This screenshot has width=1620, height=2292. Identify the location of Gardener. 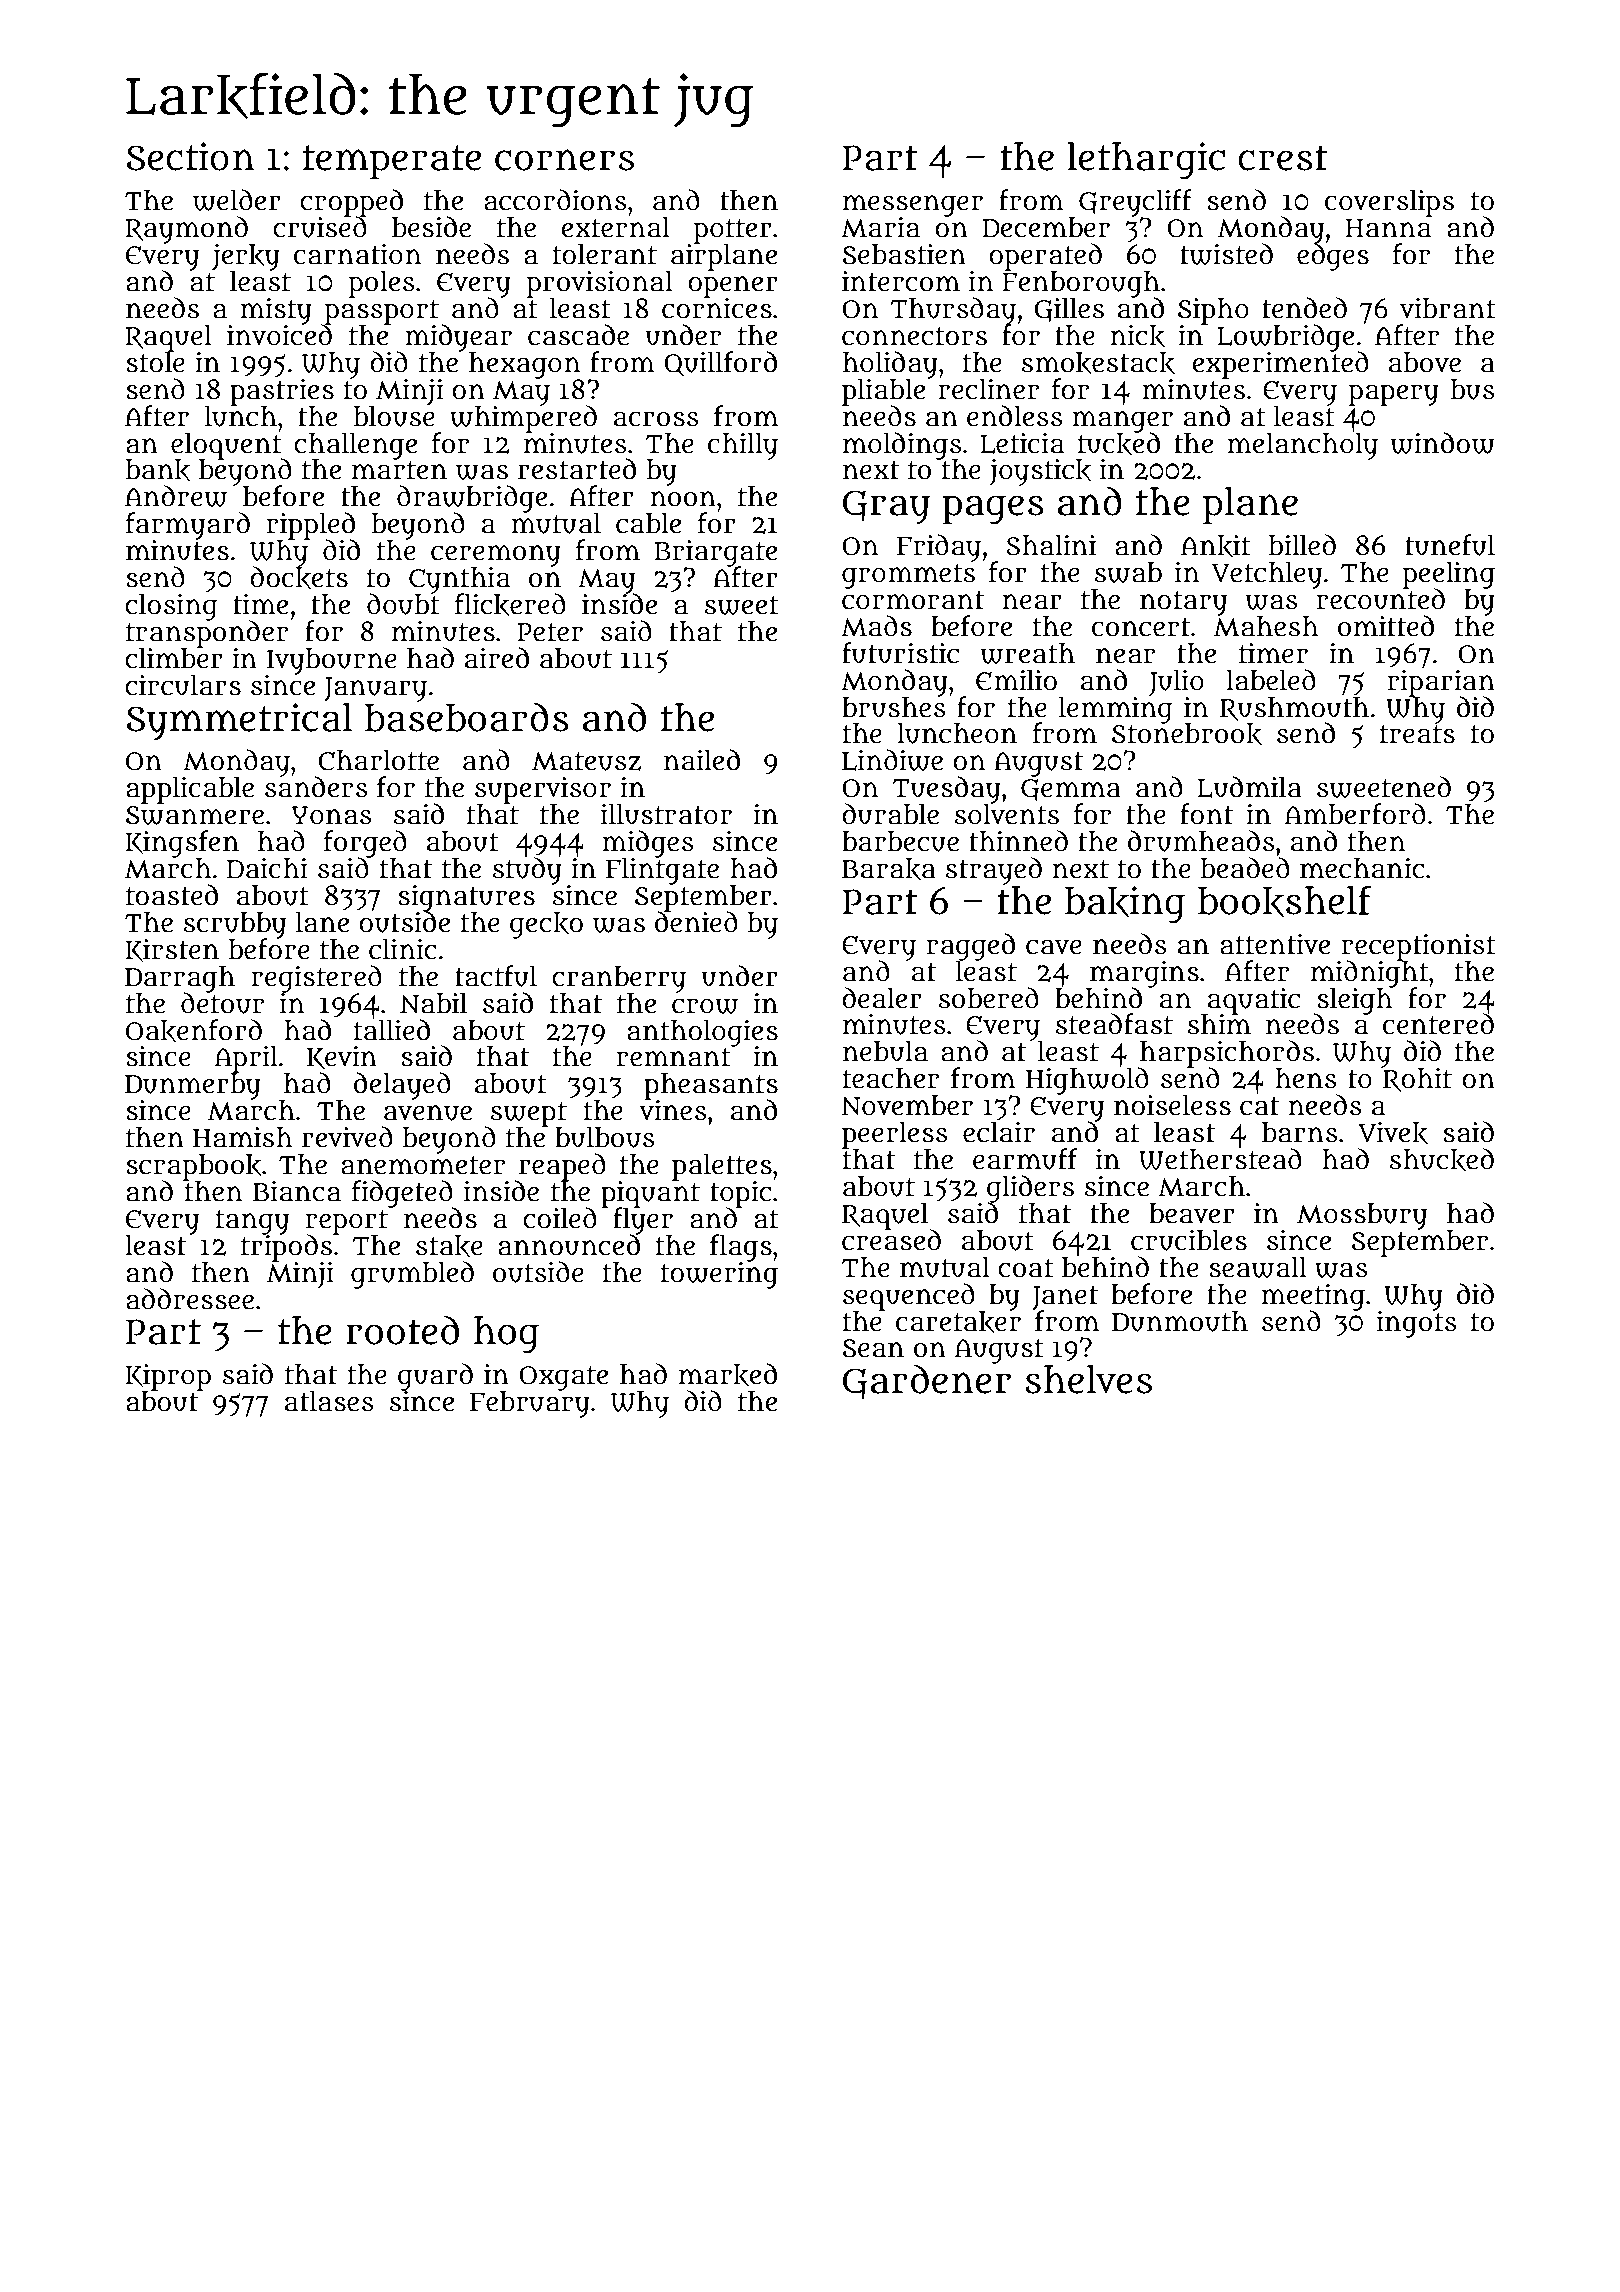
(927, 1382).
